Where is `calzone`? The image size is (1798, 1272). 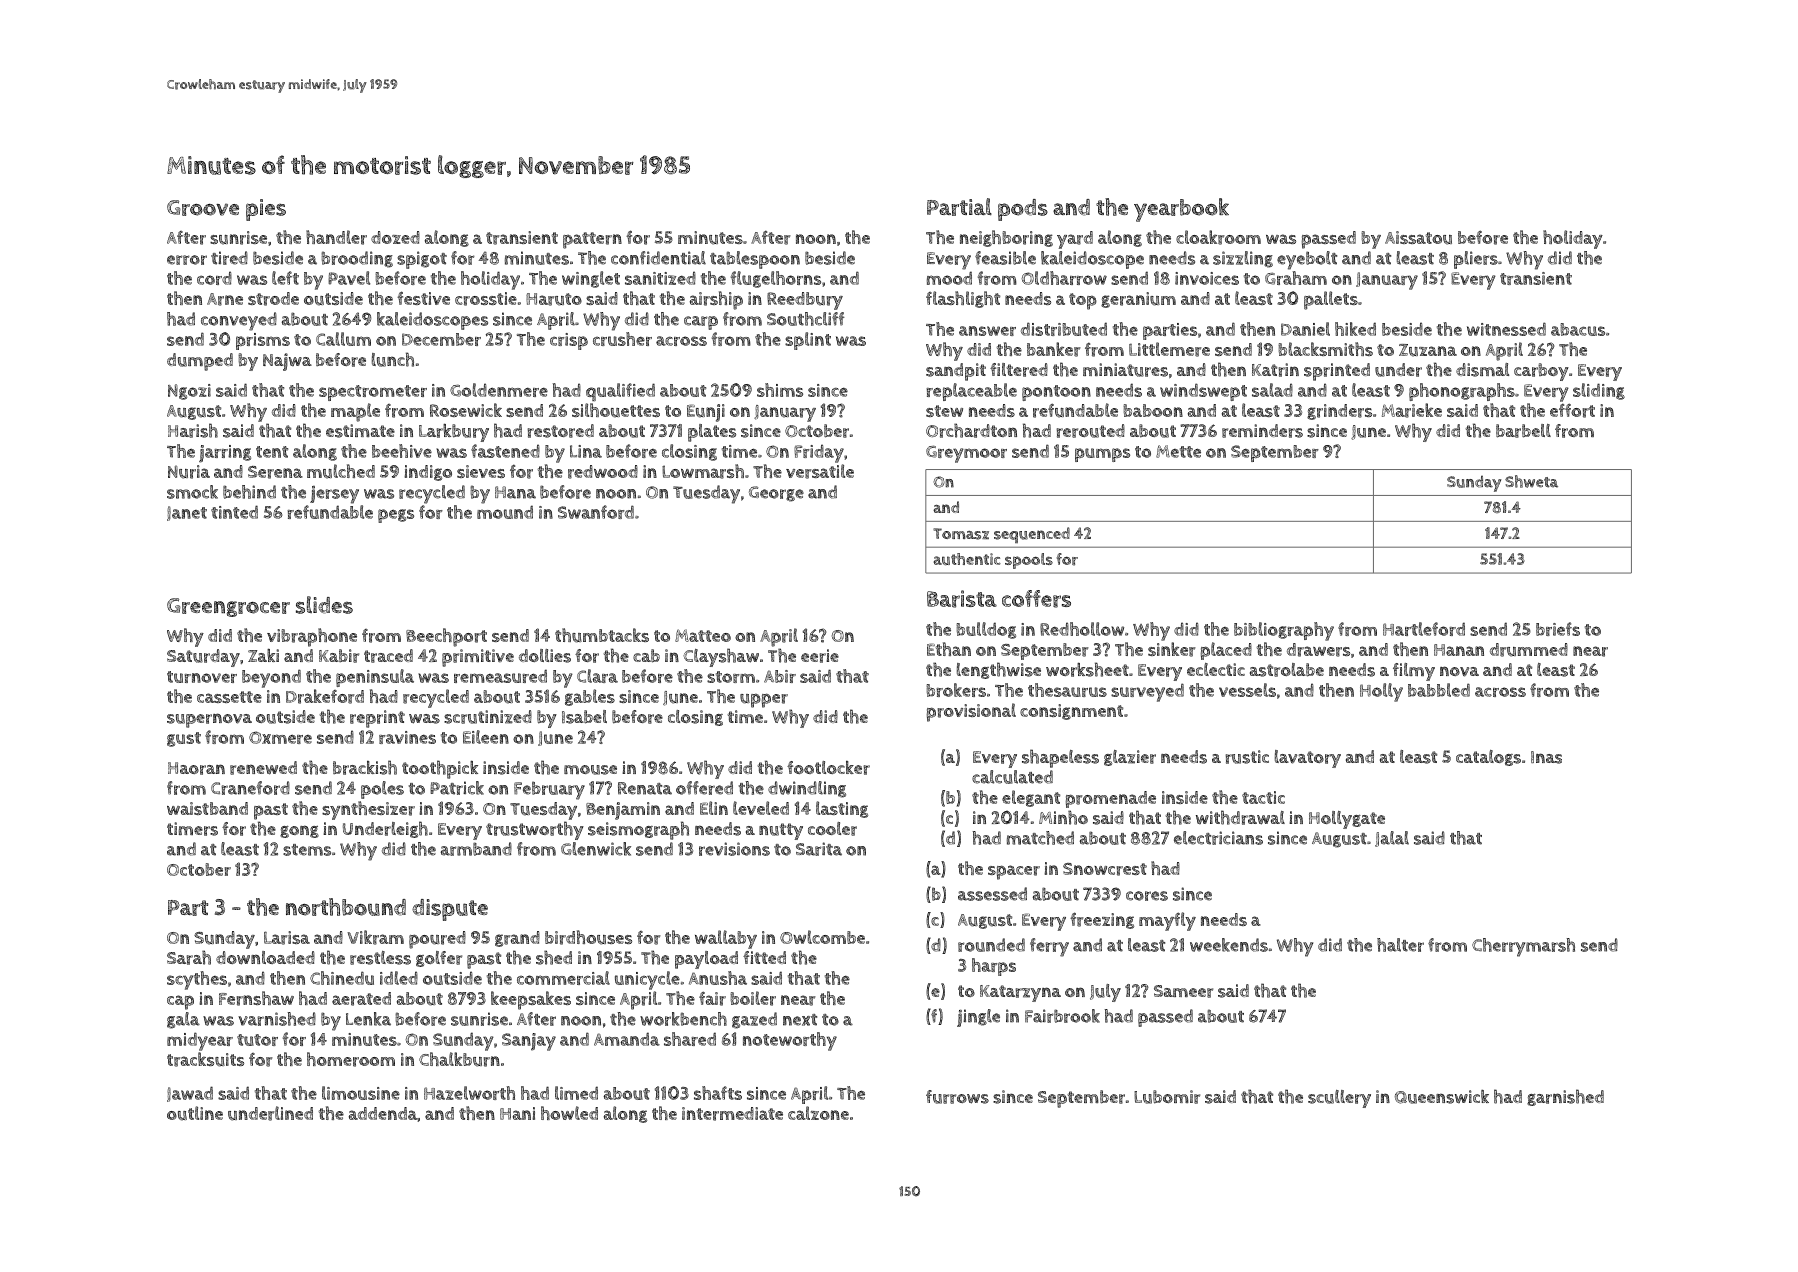
calzone is located at coordinates (818, 1113).
